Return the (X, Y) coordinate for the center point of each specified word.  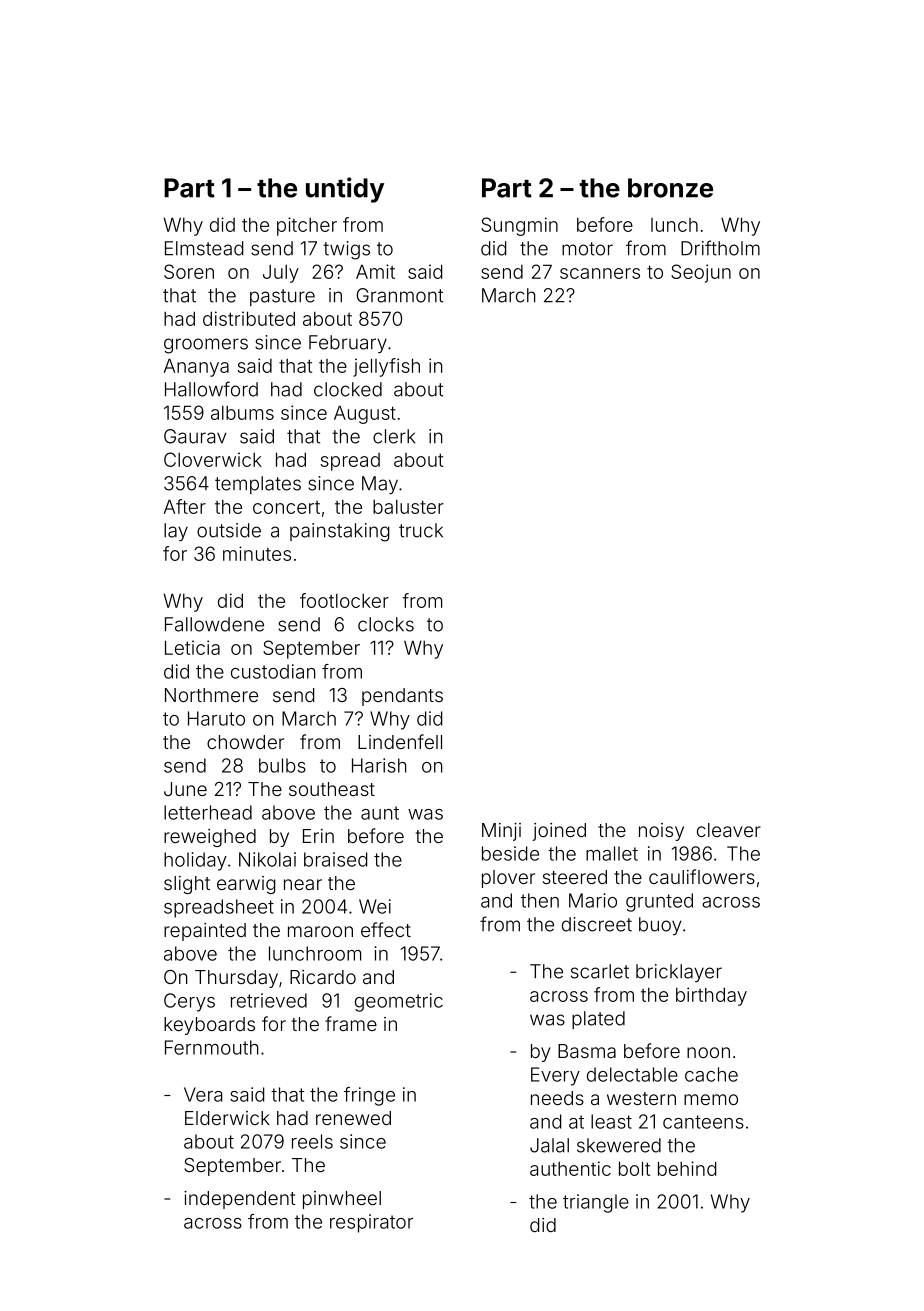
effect (386, 929)
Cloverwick (213, 459)
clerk (394, 436)
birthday (711, 996)
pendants (402, 697)
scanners (600, 273)
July (281, 274)
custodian (273, 671)
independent (239, 1200)
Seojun (701, 273)
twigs (346, 250)
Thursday (236, 979)
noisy (661, 832)
